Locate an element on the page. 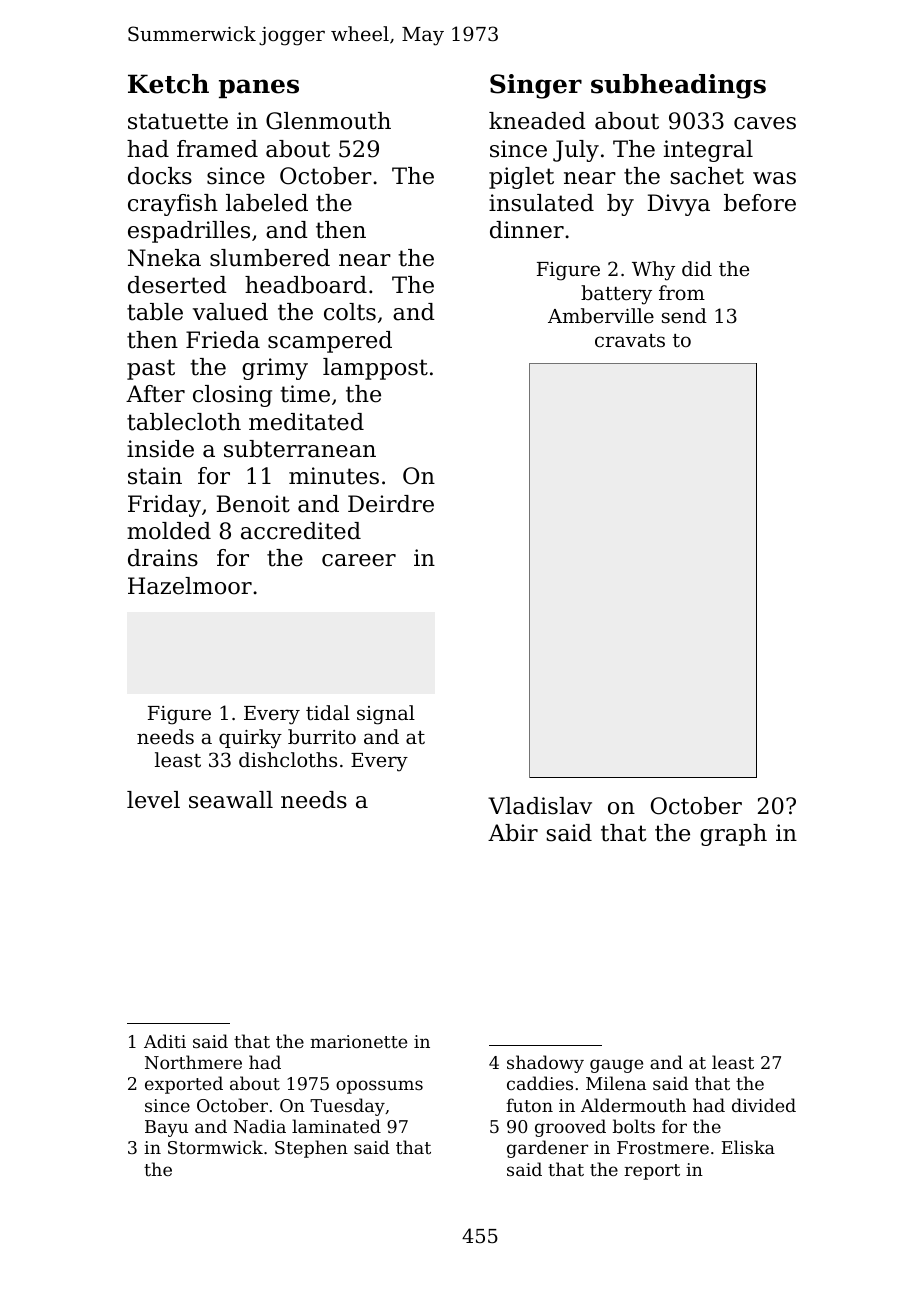  signal is located at coordinates (386, 715).
